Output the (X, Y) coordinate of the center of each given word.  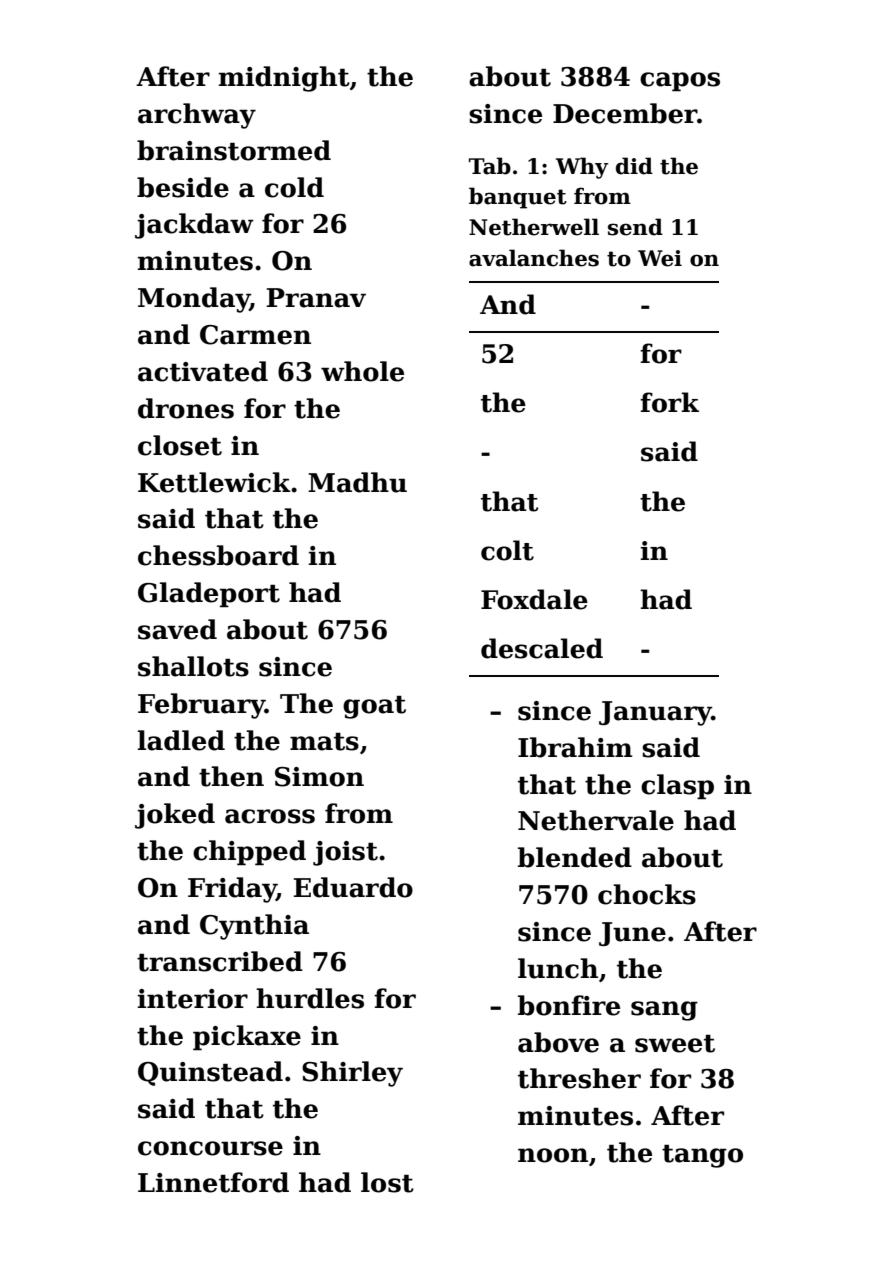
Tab (490, 166)
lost (387, 1182)
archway (197, 116)
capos (680, 81)
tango (702, 1156)
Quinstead (210, 1073)
